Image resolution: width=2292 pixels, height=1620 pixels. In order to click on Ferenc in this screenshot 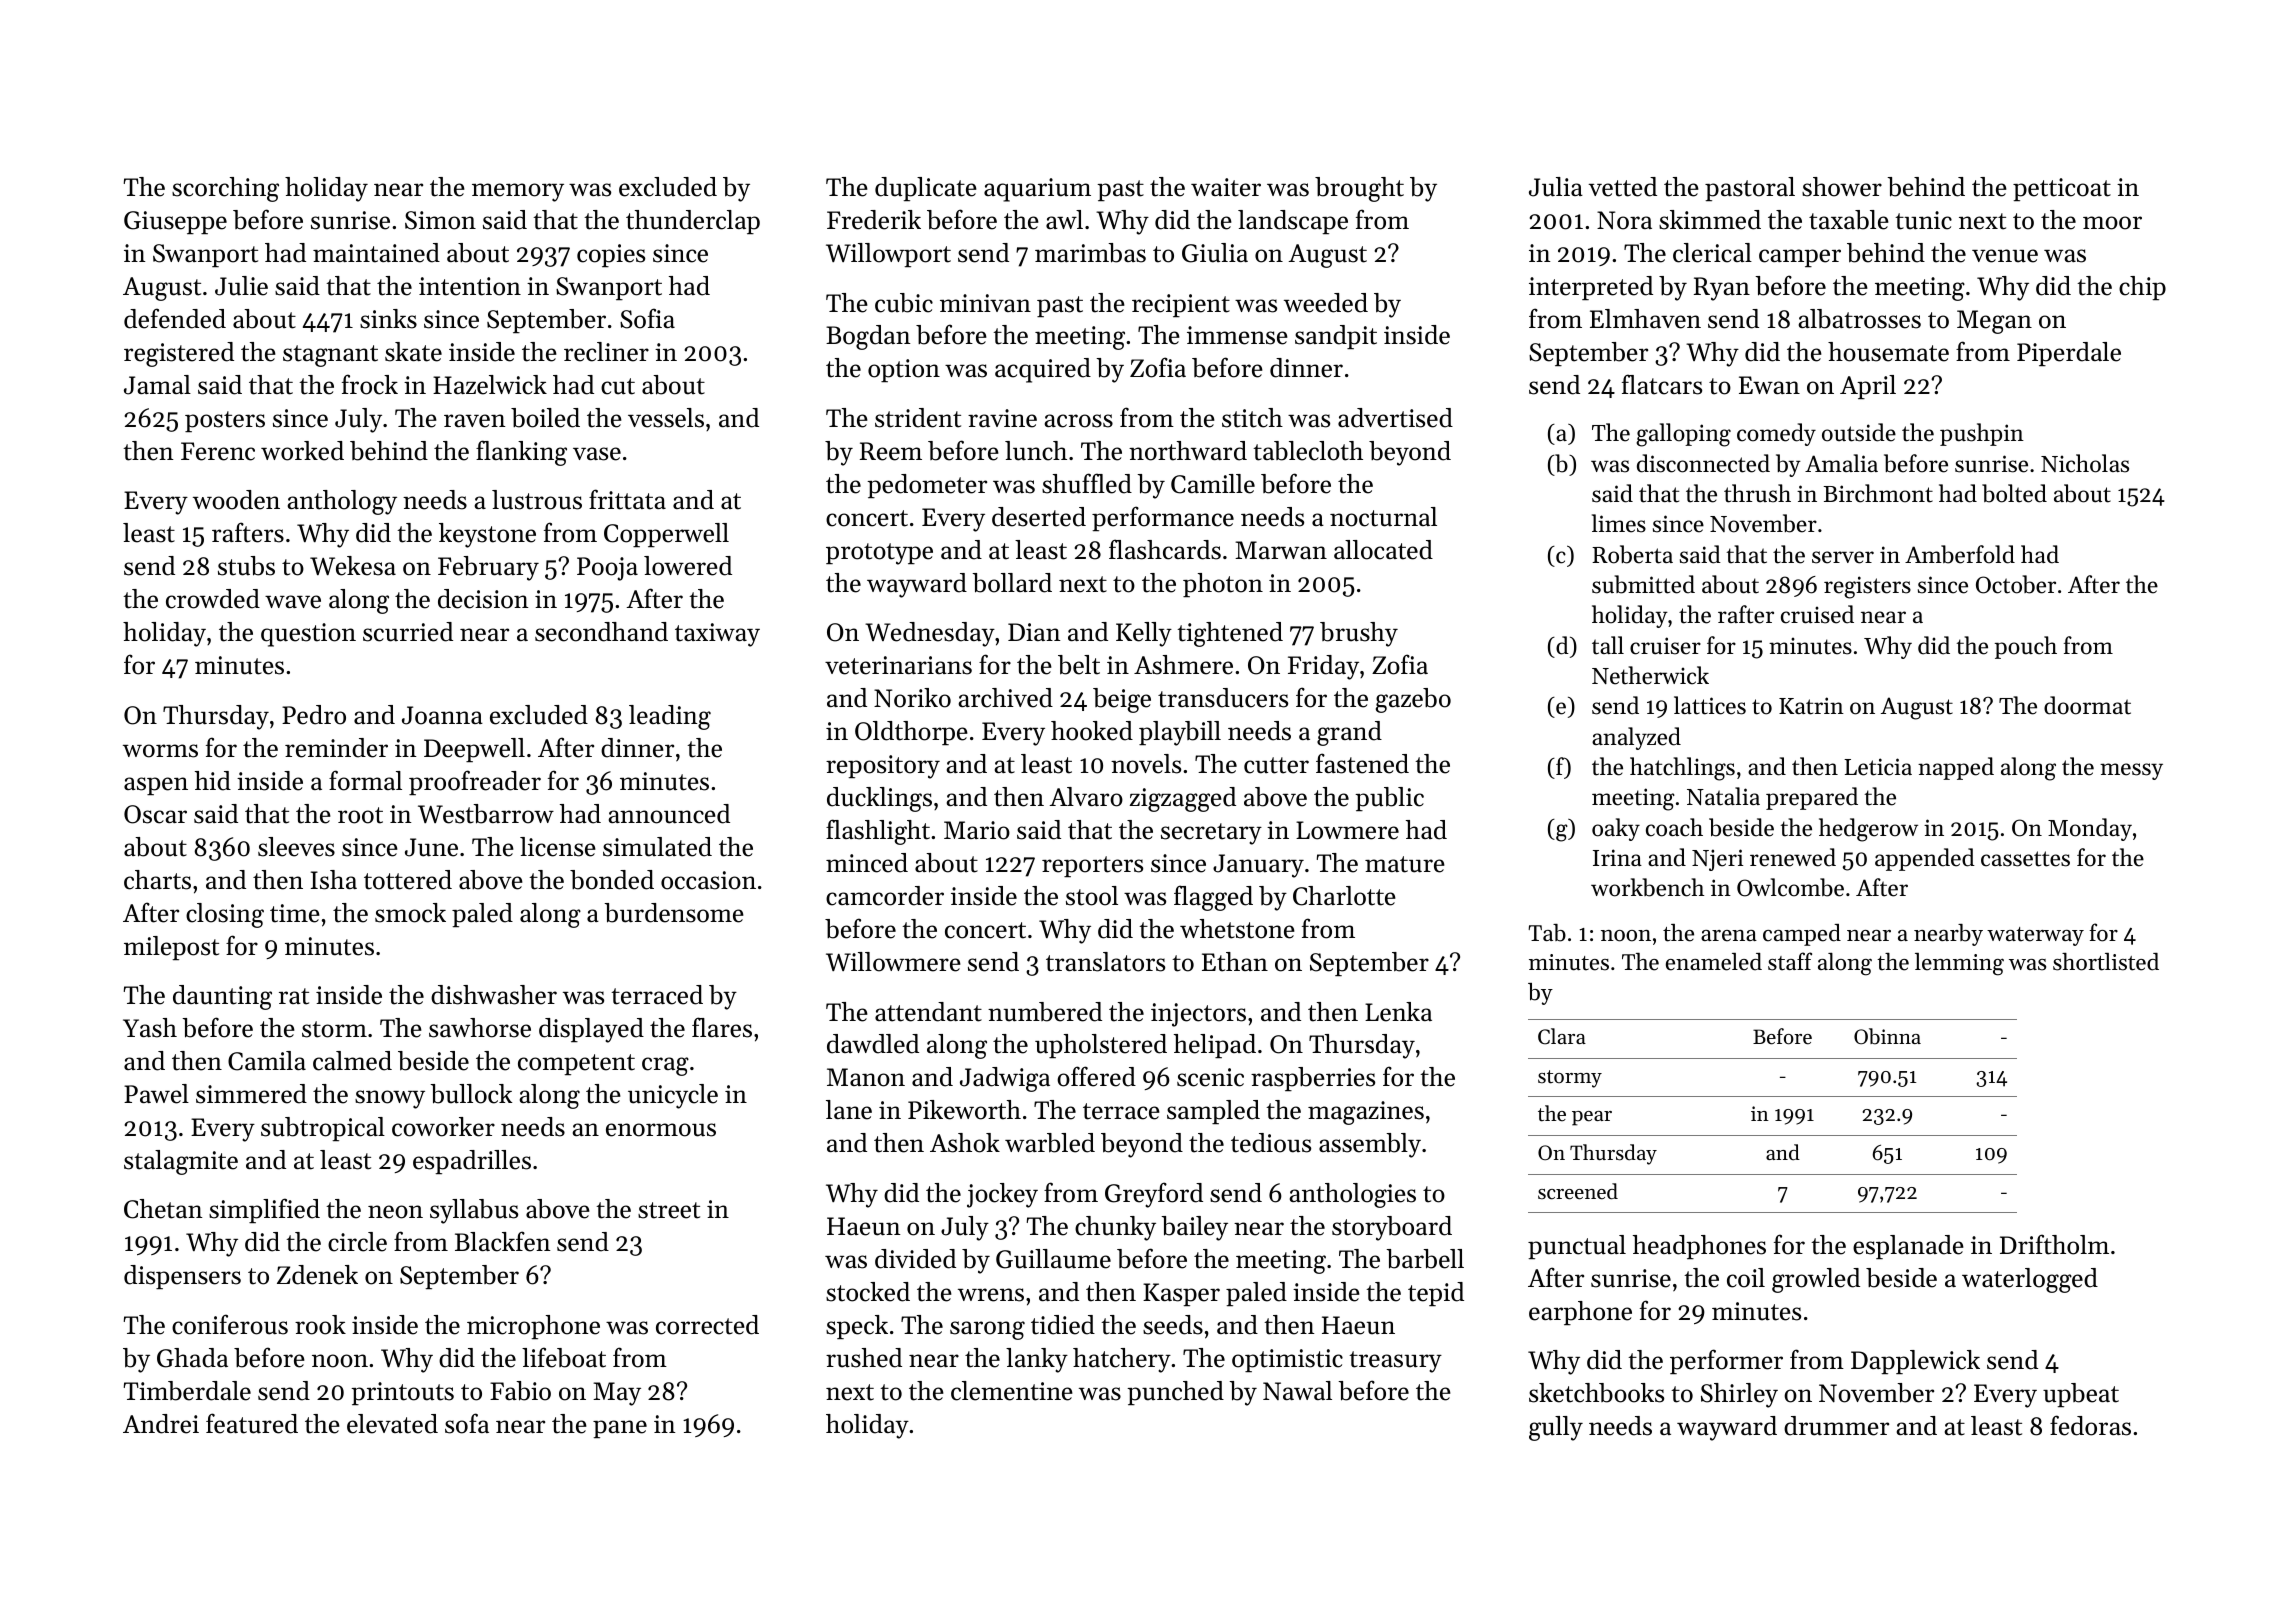, I will do `click(218, 451)`.
